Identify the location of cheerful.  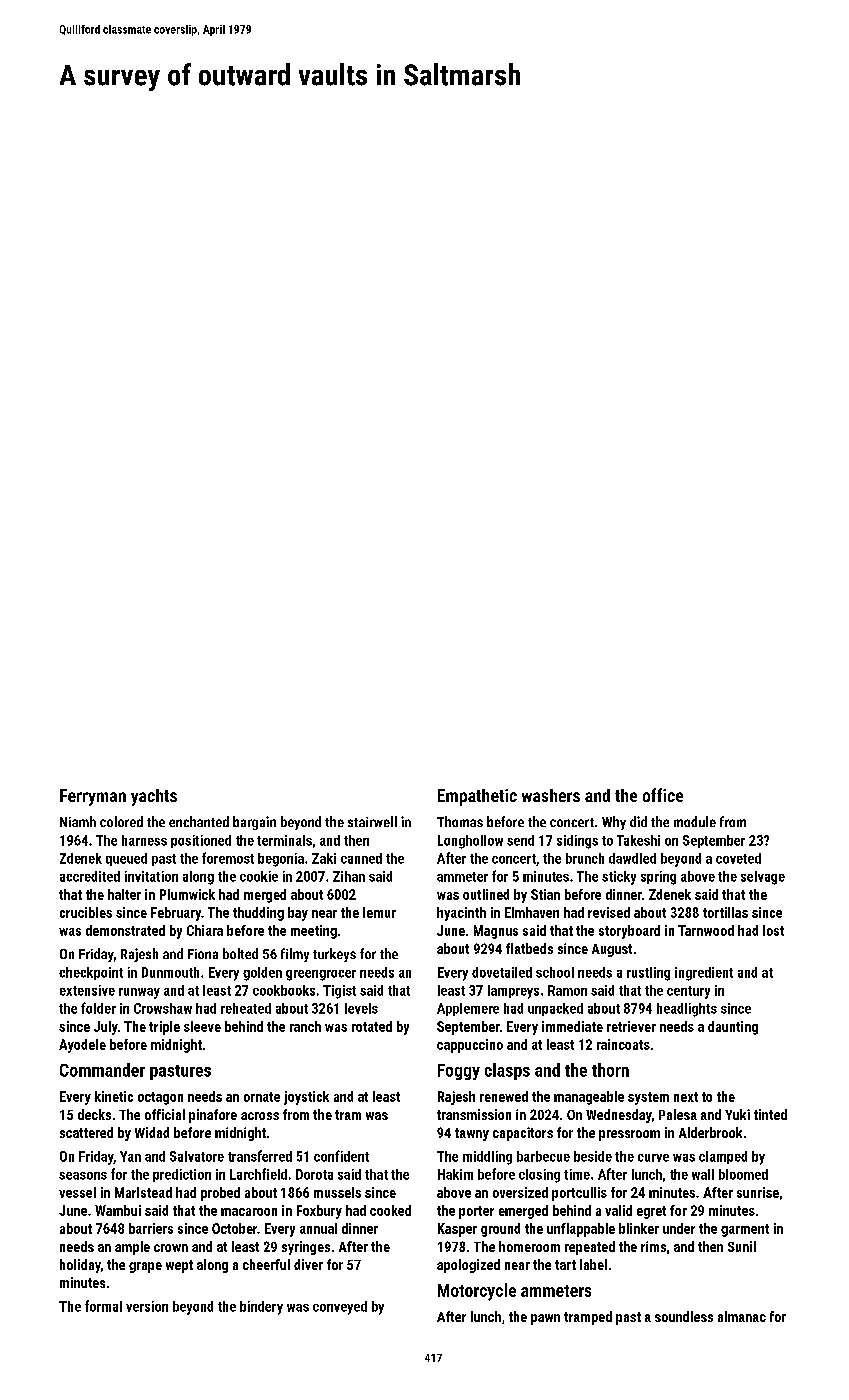
(266, 1264).
